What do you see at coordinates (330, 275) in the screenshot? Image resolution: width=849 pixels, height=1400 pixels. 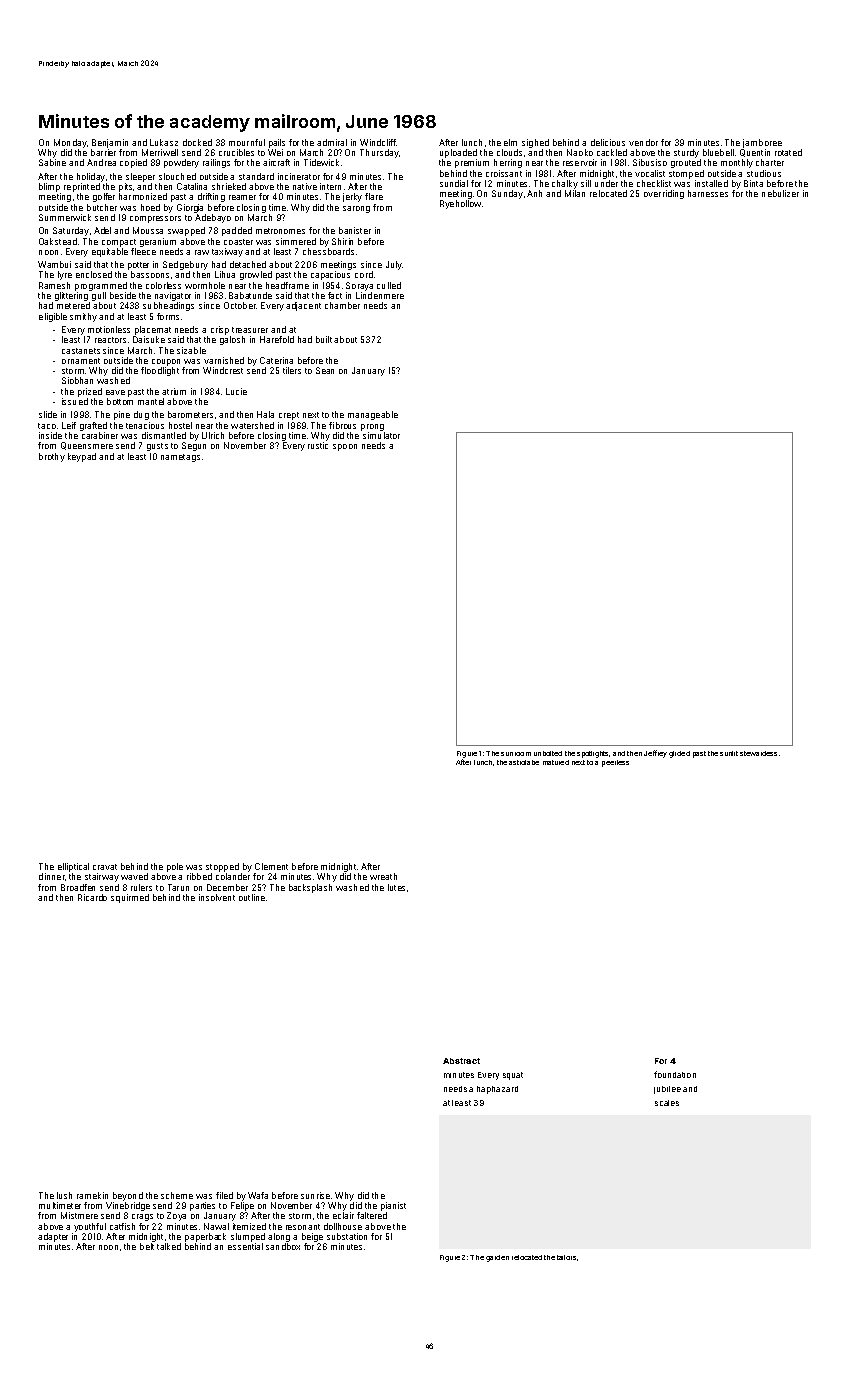 I see `capacious` at bounding box center [330, 275].
